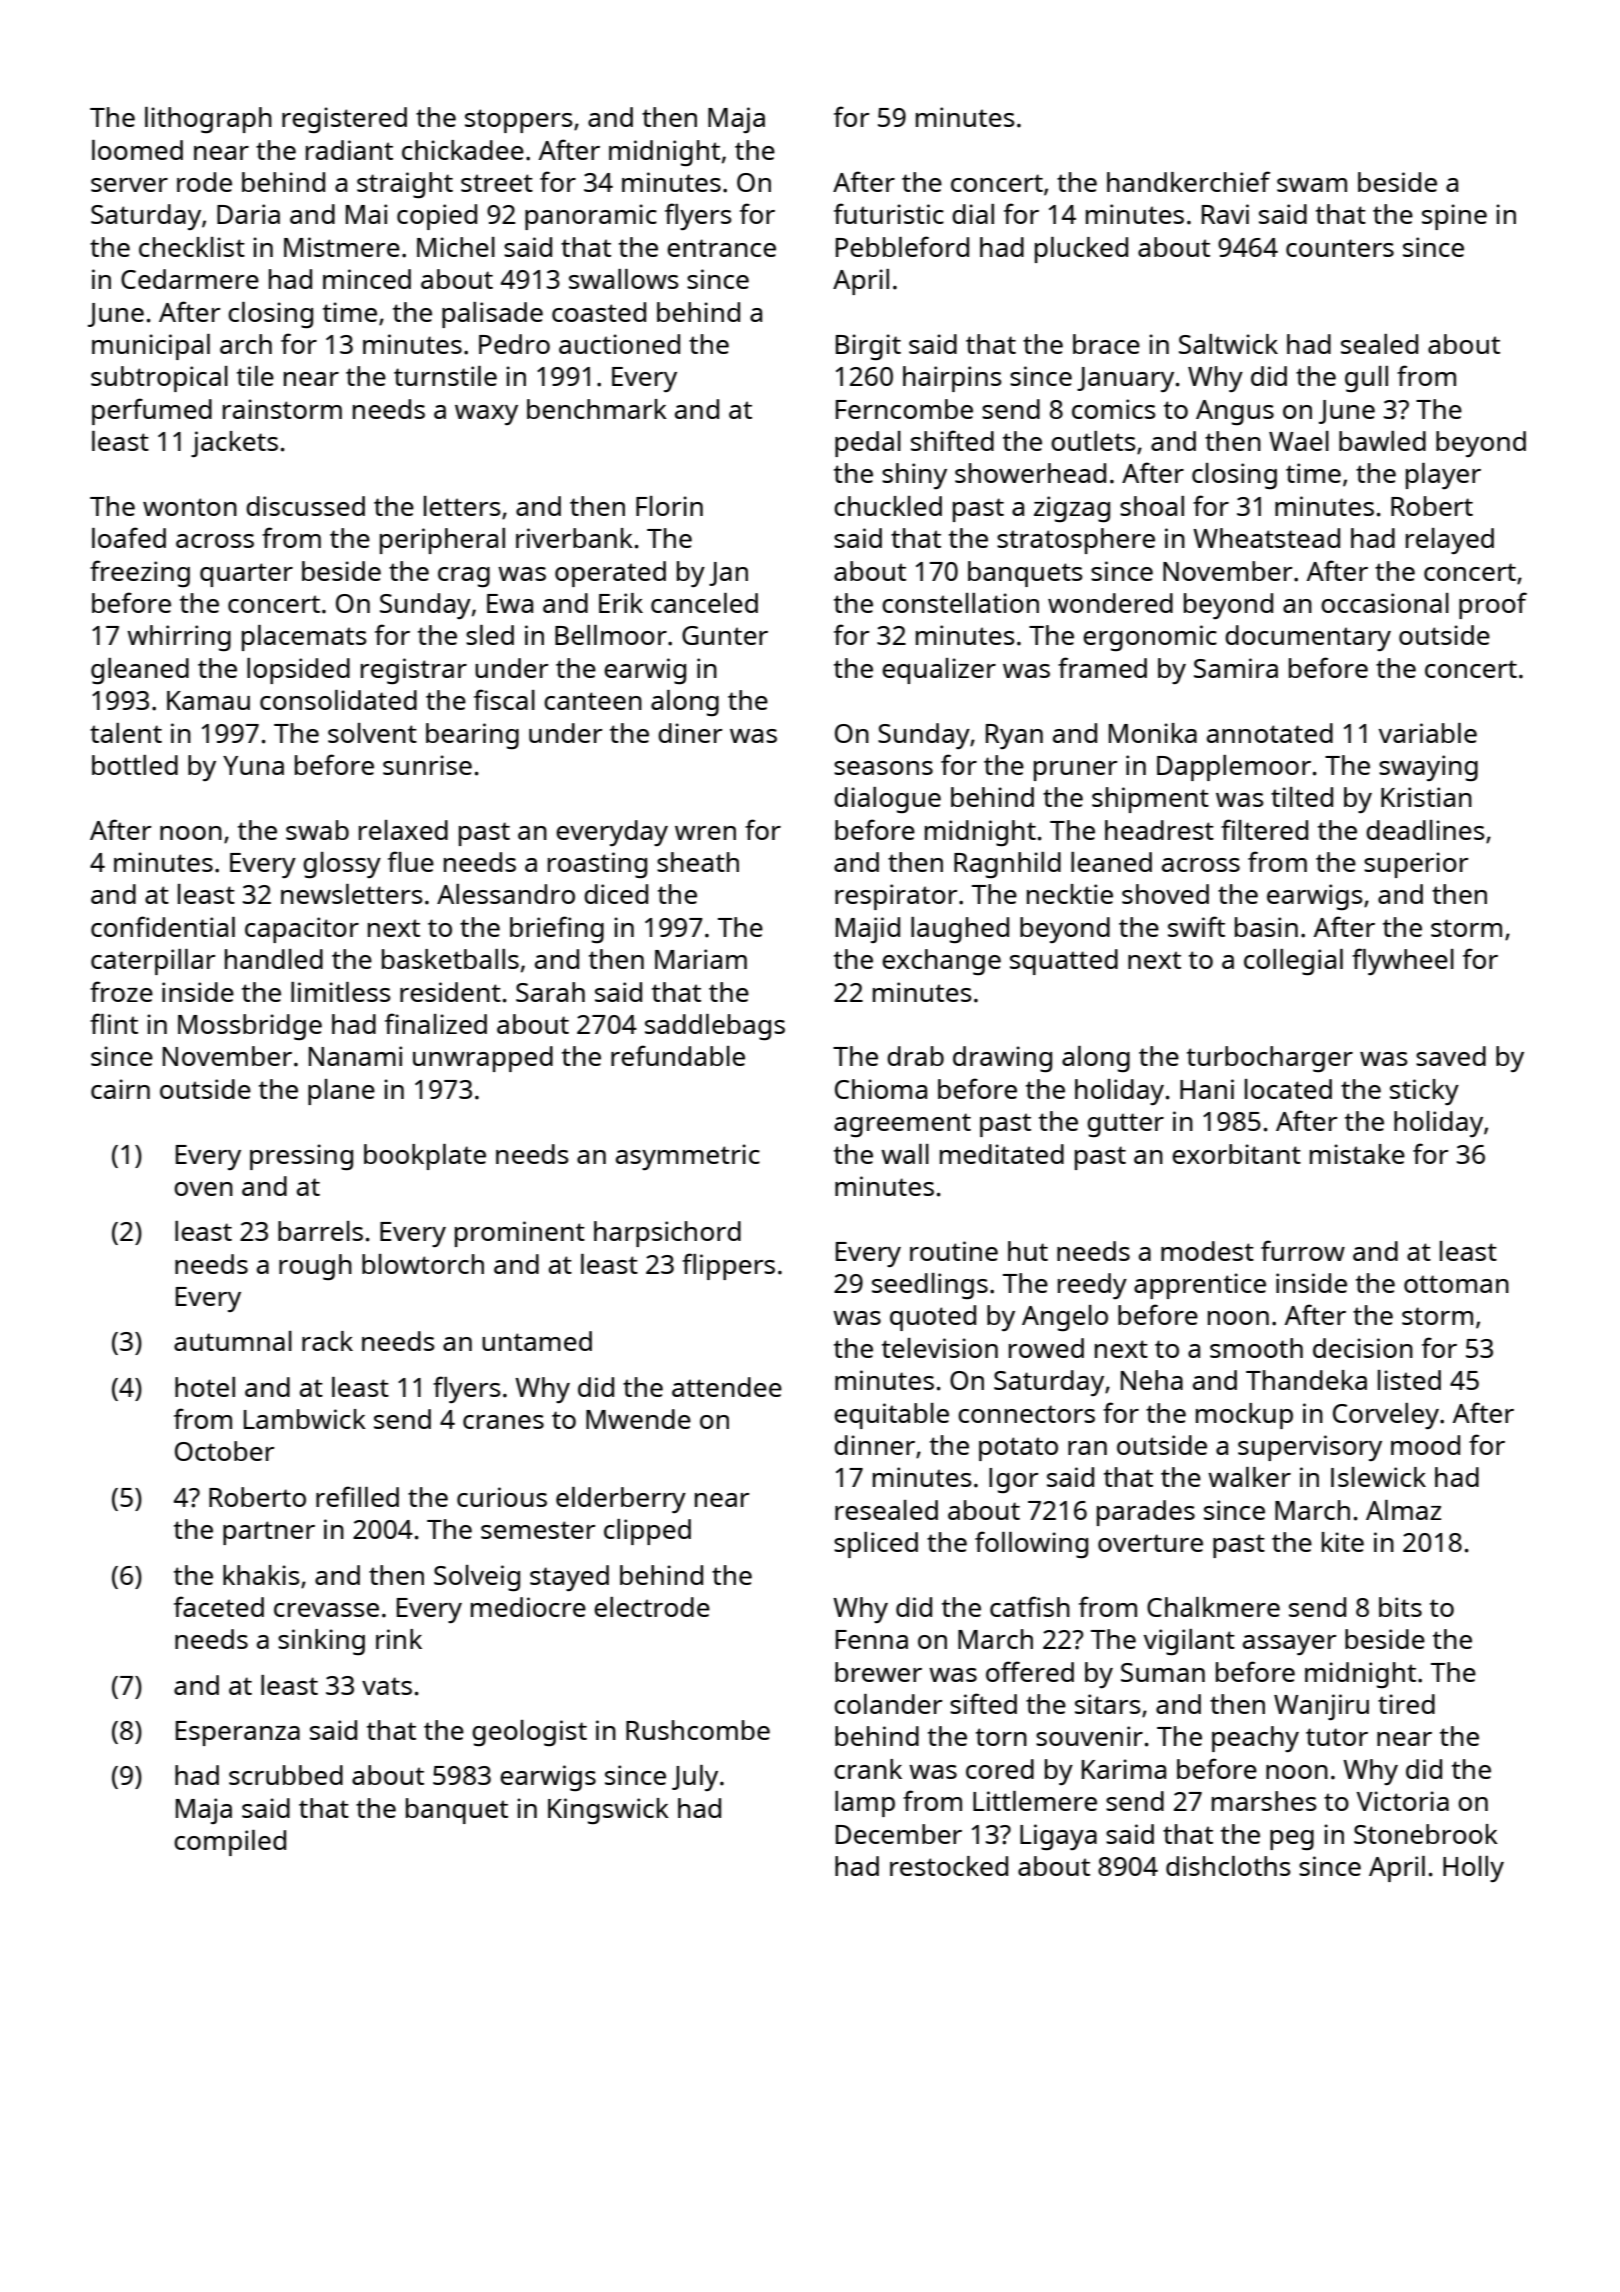  What do you see at coordinates (949, 1866) in the screenshot?
I see `restocked` at bounding box center [949, 1866].
